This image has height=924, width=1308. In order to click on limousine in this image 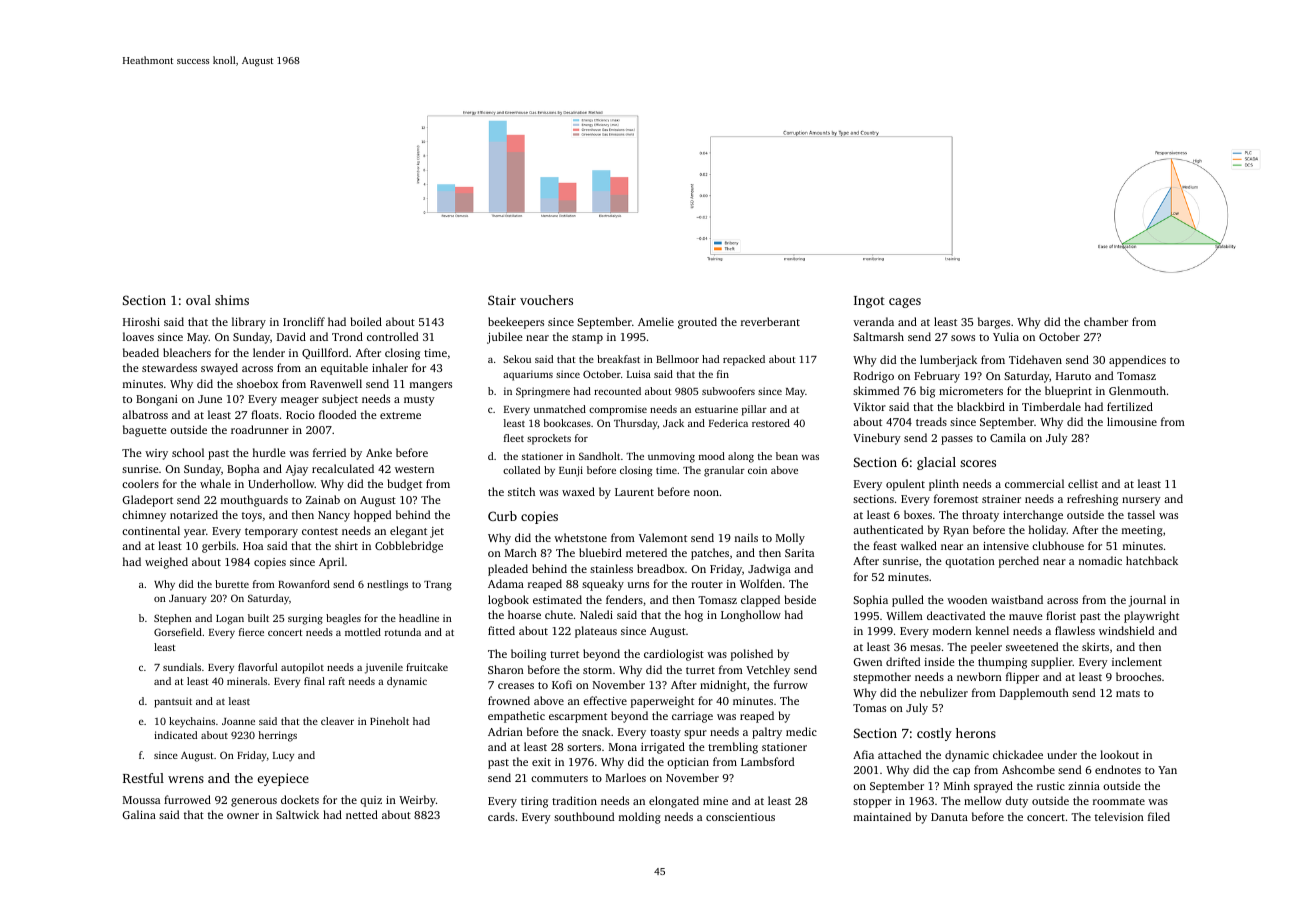, I will do `click(1132, 421)`.
